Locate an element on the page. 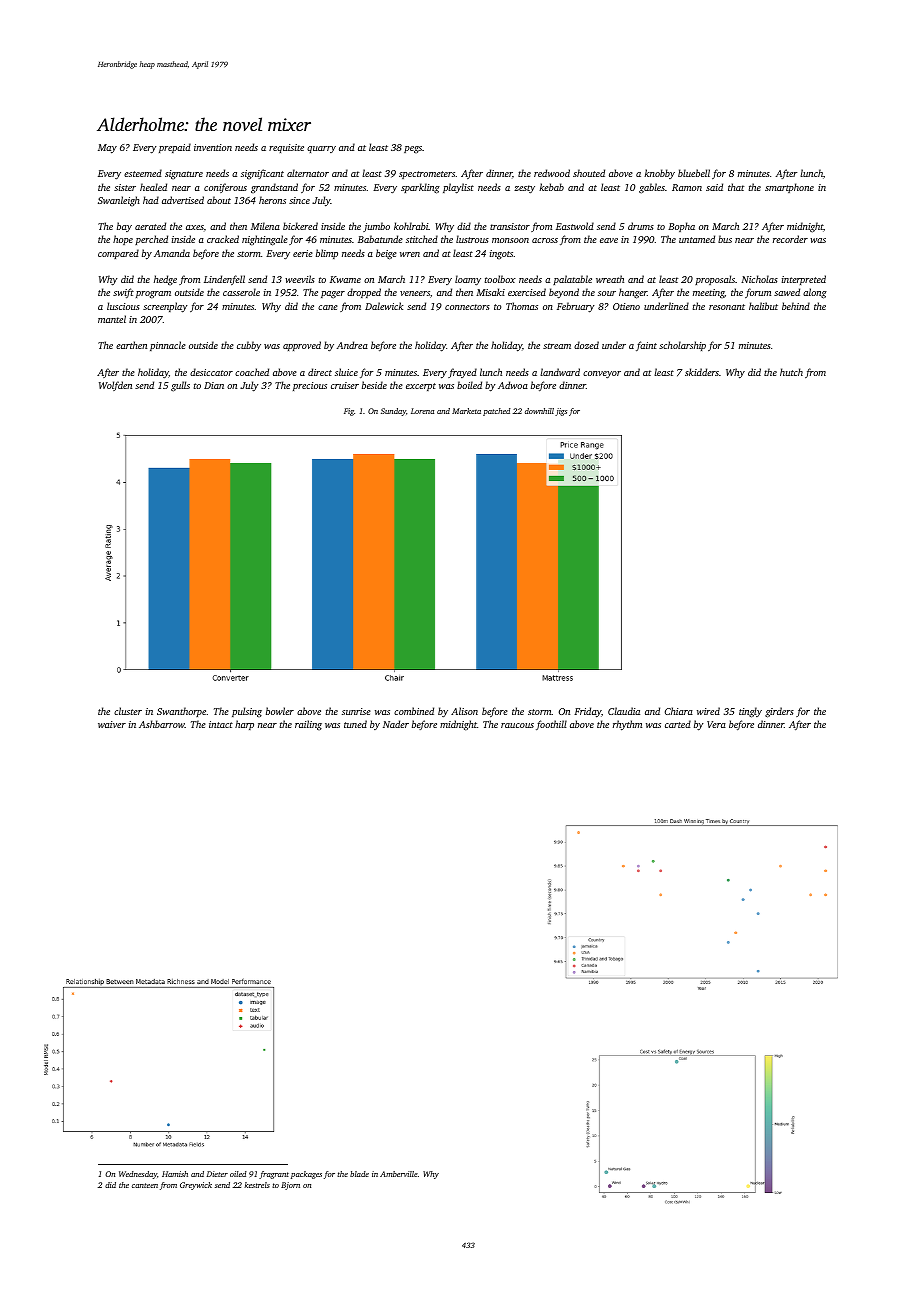 The image size is (924, 1308). prepaid is located at coordinates (175, 148).
